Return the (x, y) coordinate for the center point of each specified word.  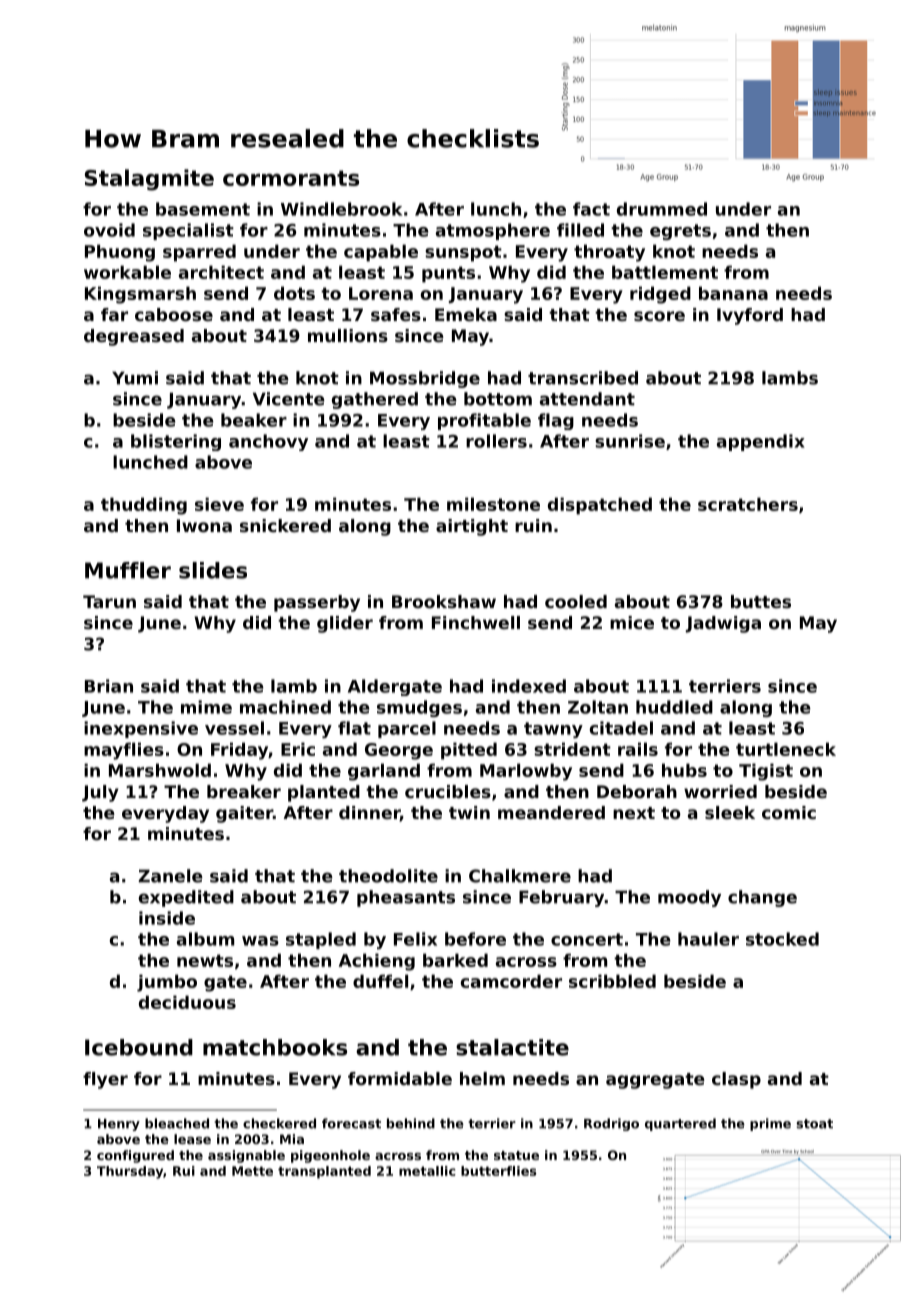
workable (127, 272)
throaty (609, 253)
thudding (144, 506)
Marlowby (526, 772)
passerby (317, 603)
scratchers (748, 504)
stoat (814, 1124)
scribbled (612, 981)
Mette (252, 1171)
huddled (674, 707)
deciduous (187, 1002)
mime (206, 707)
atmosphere (493, 231)
